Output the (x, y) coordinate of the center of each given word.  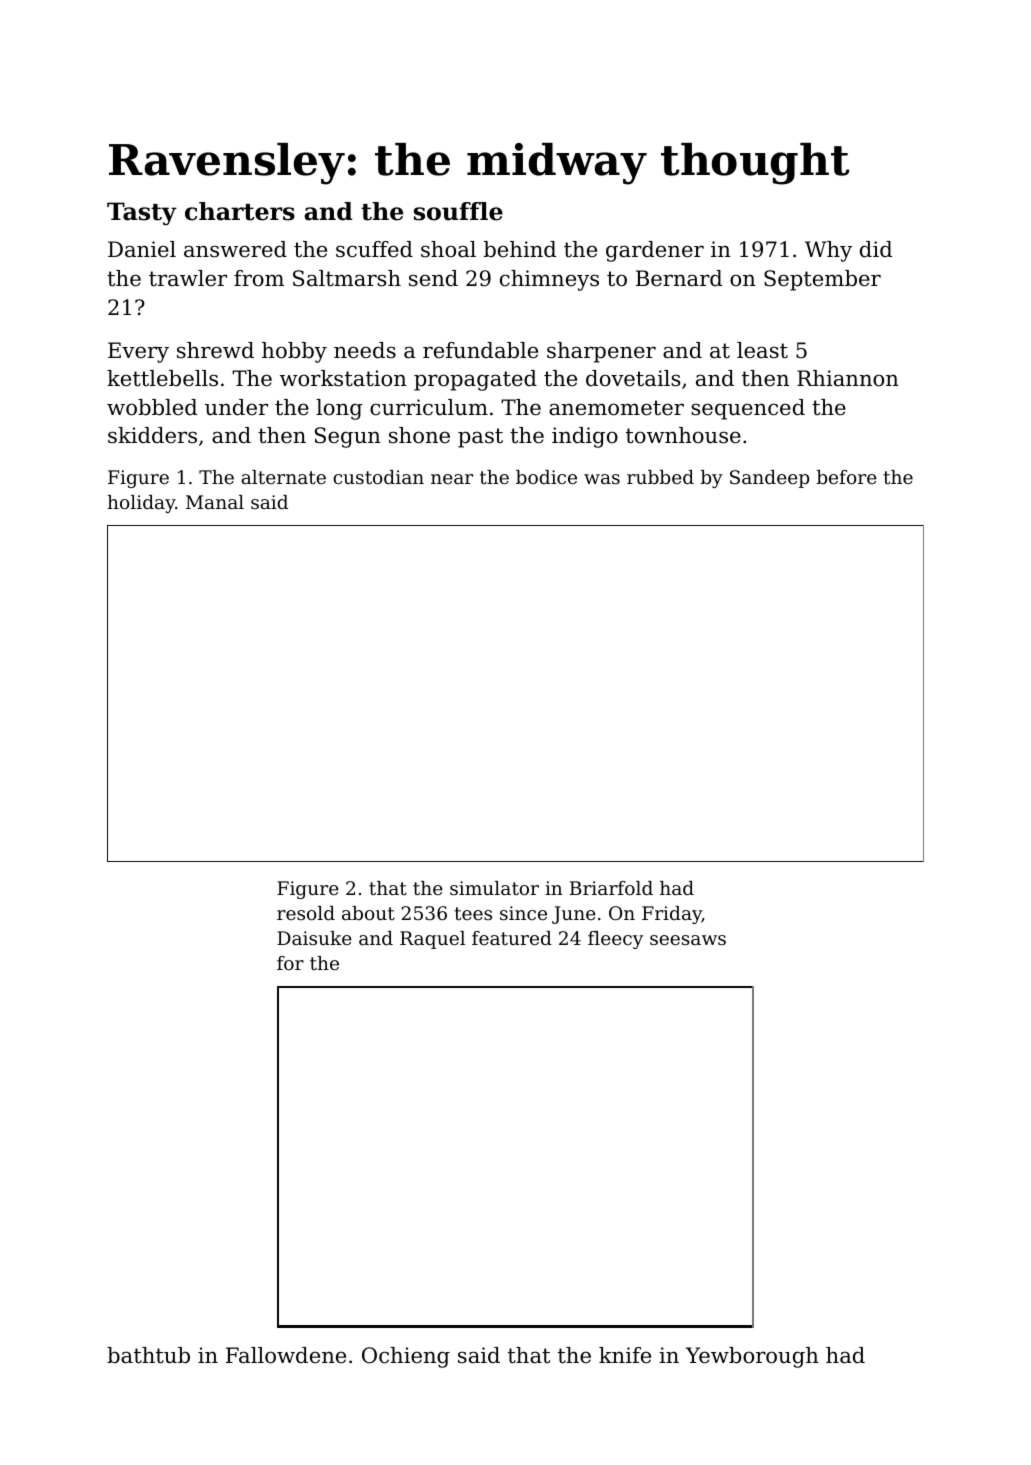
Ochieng (406, 1357)
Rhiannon (848, 378)
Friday (672, 915)
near (452, 479)
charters (240, 211)
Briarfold (611, 888)
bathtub (148, 1355)
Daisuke (314, 938)
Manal (215, 502)
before (847, 477)
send (433, 278)
